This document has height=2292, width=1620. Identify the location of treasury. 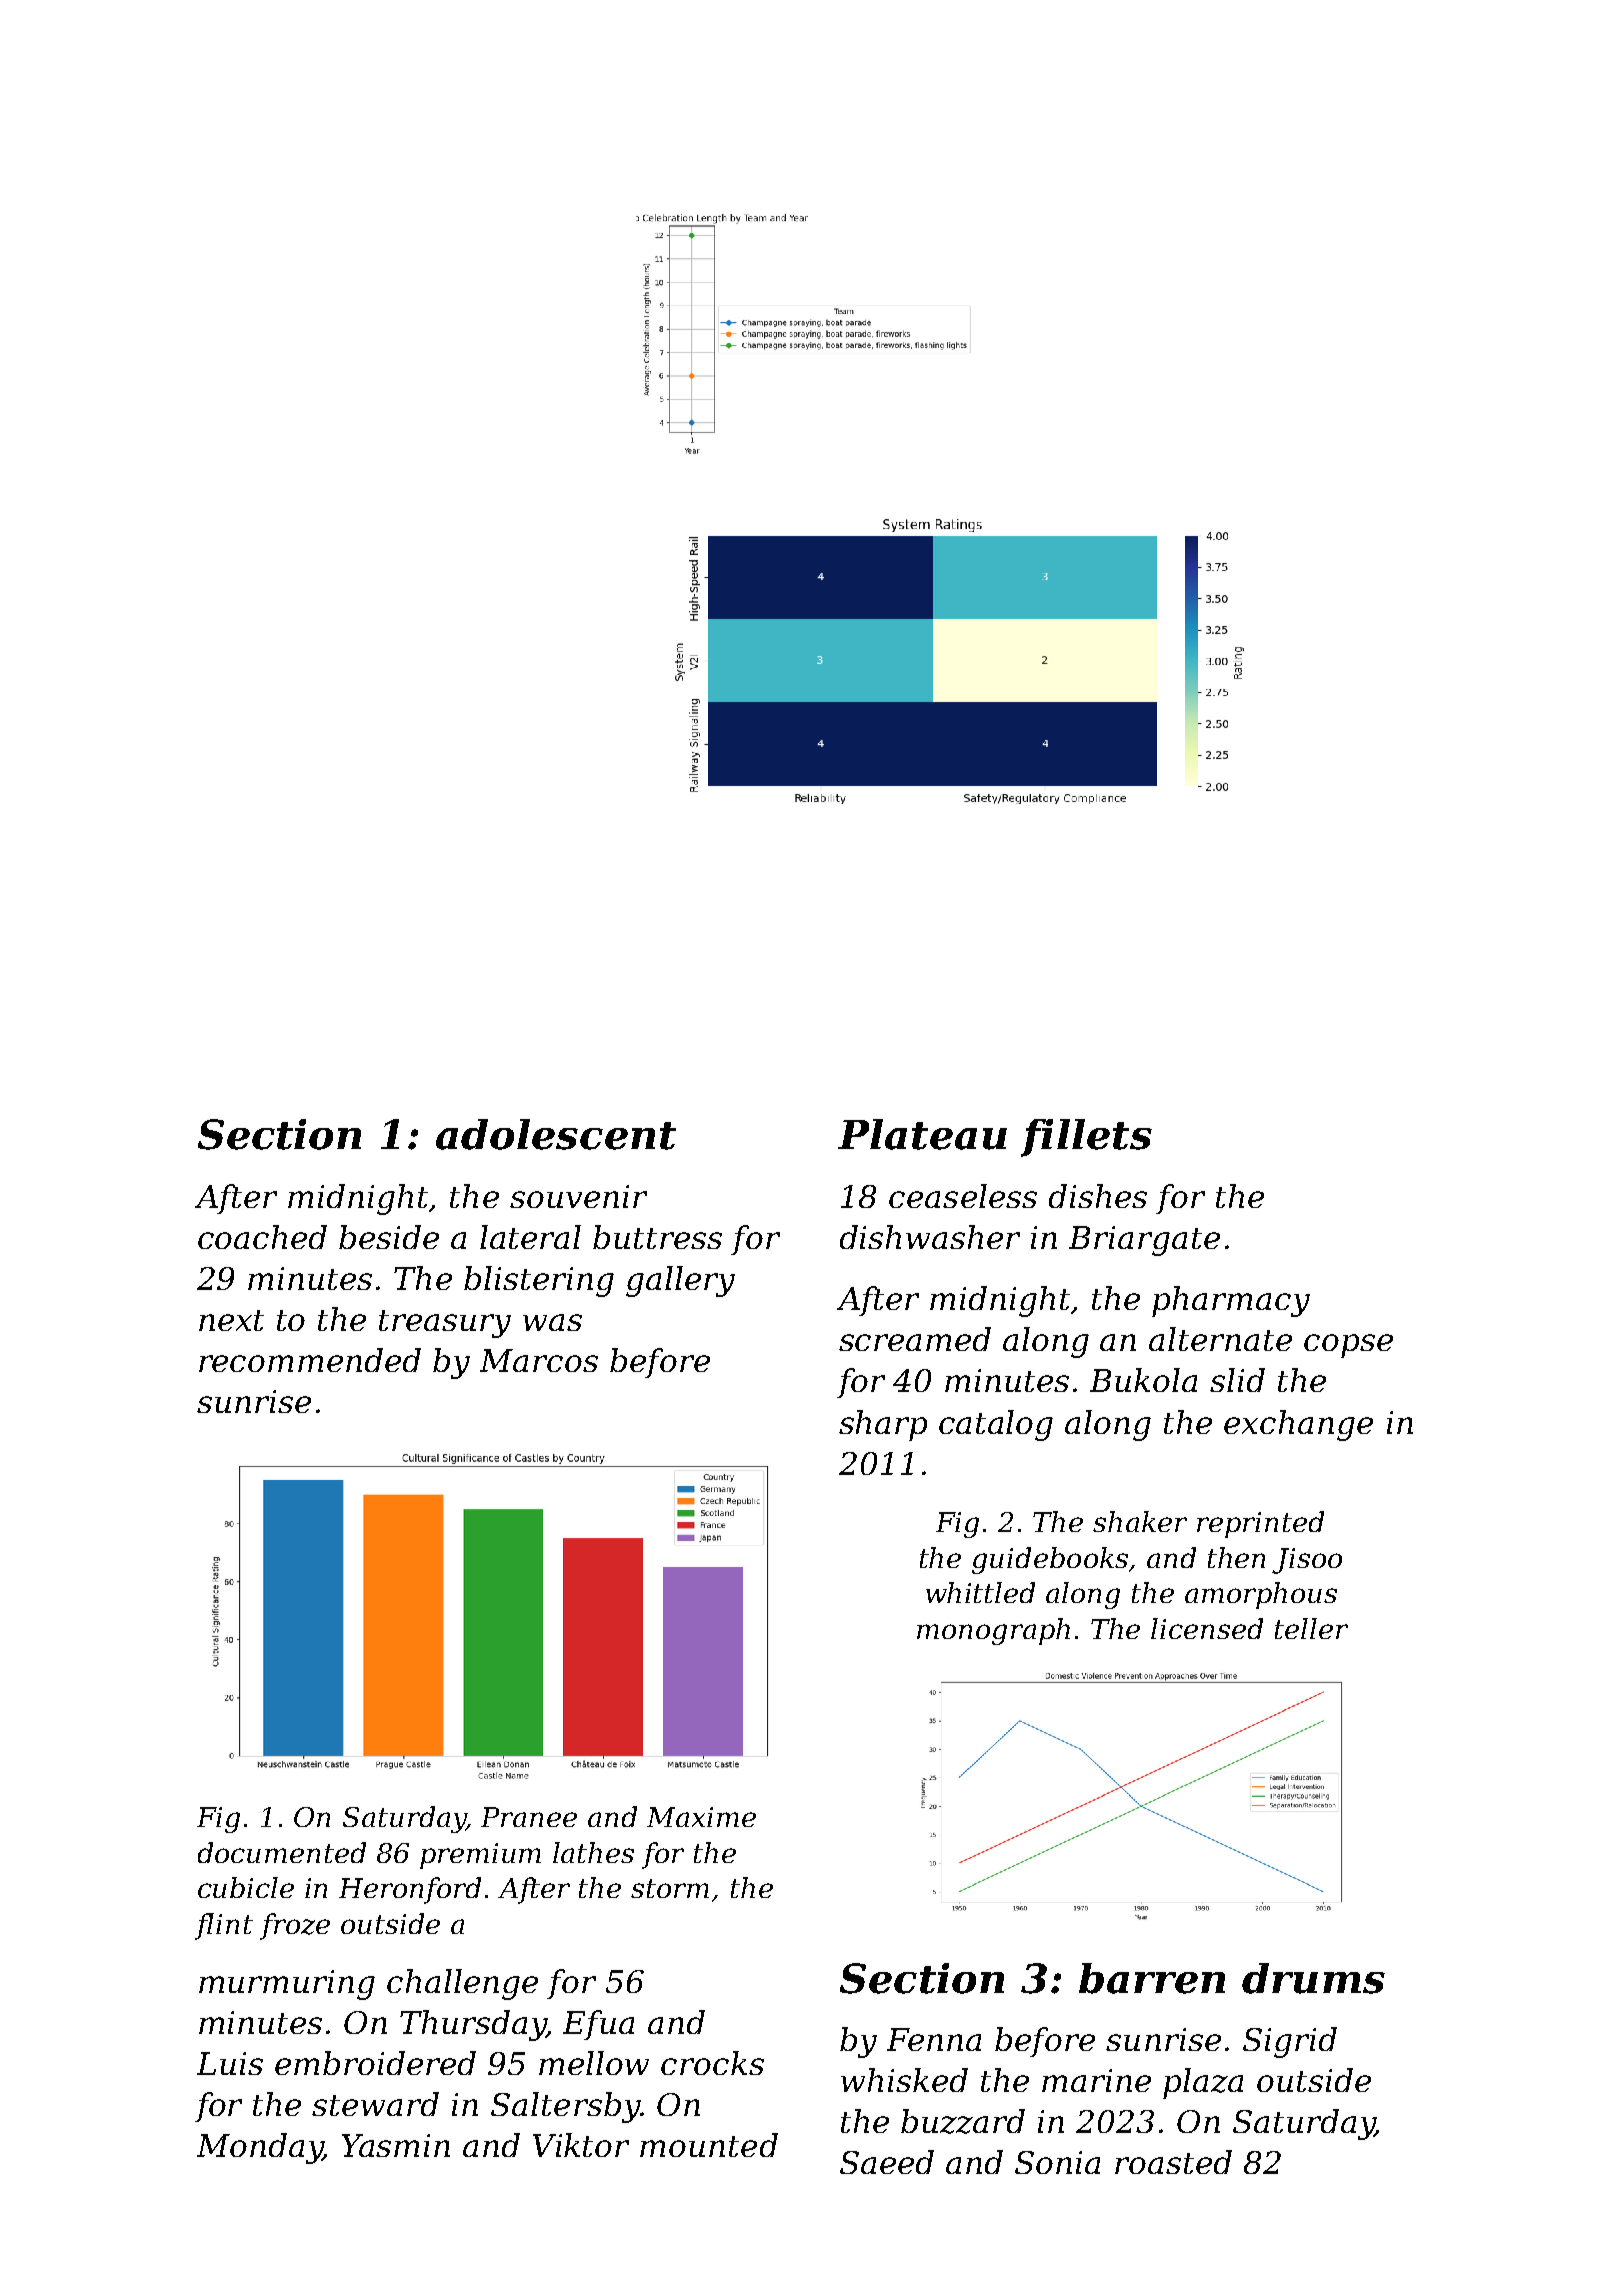
(445, 1324).
